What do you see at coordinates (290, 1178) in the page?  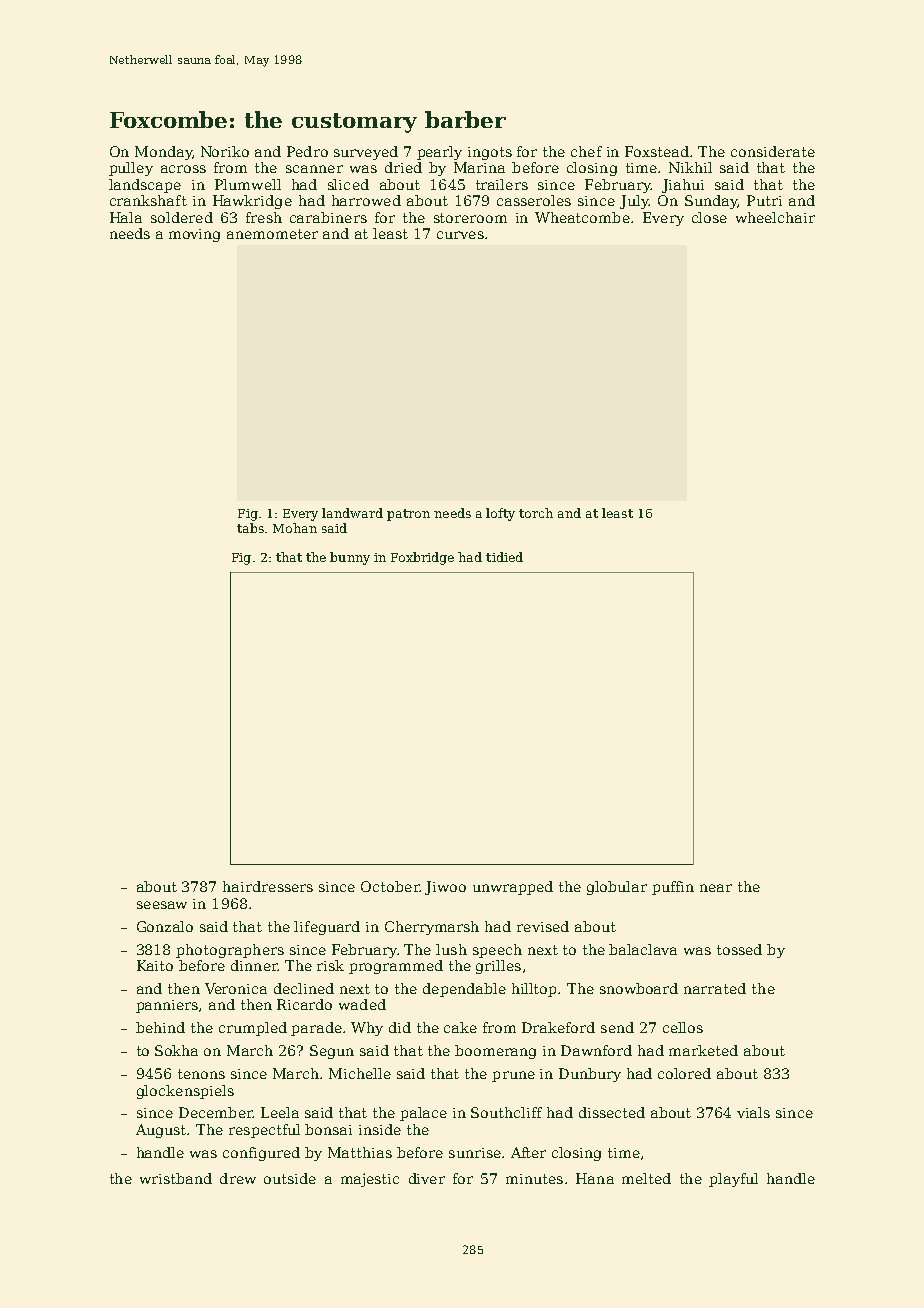 I see `outside` at bounding box center [290, 1178].
